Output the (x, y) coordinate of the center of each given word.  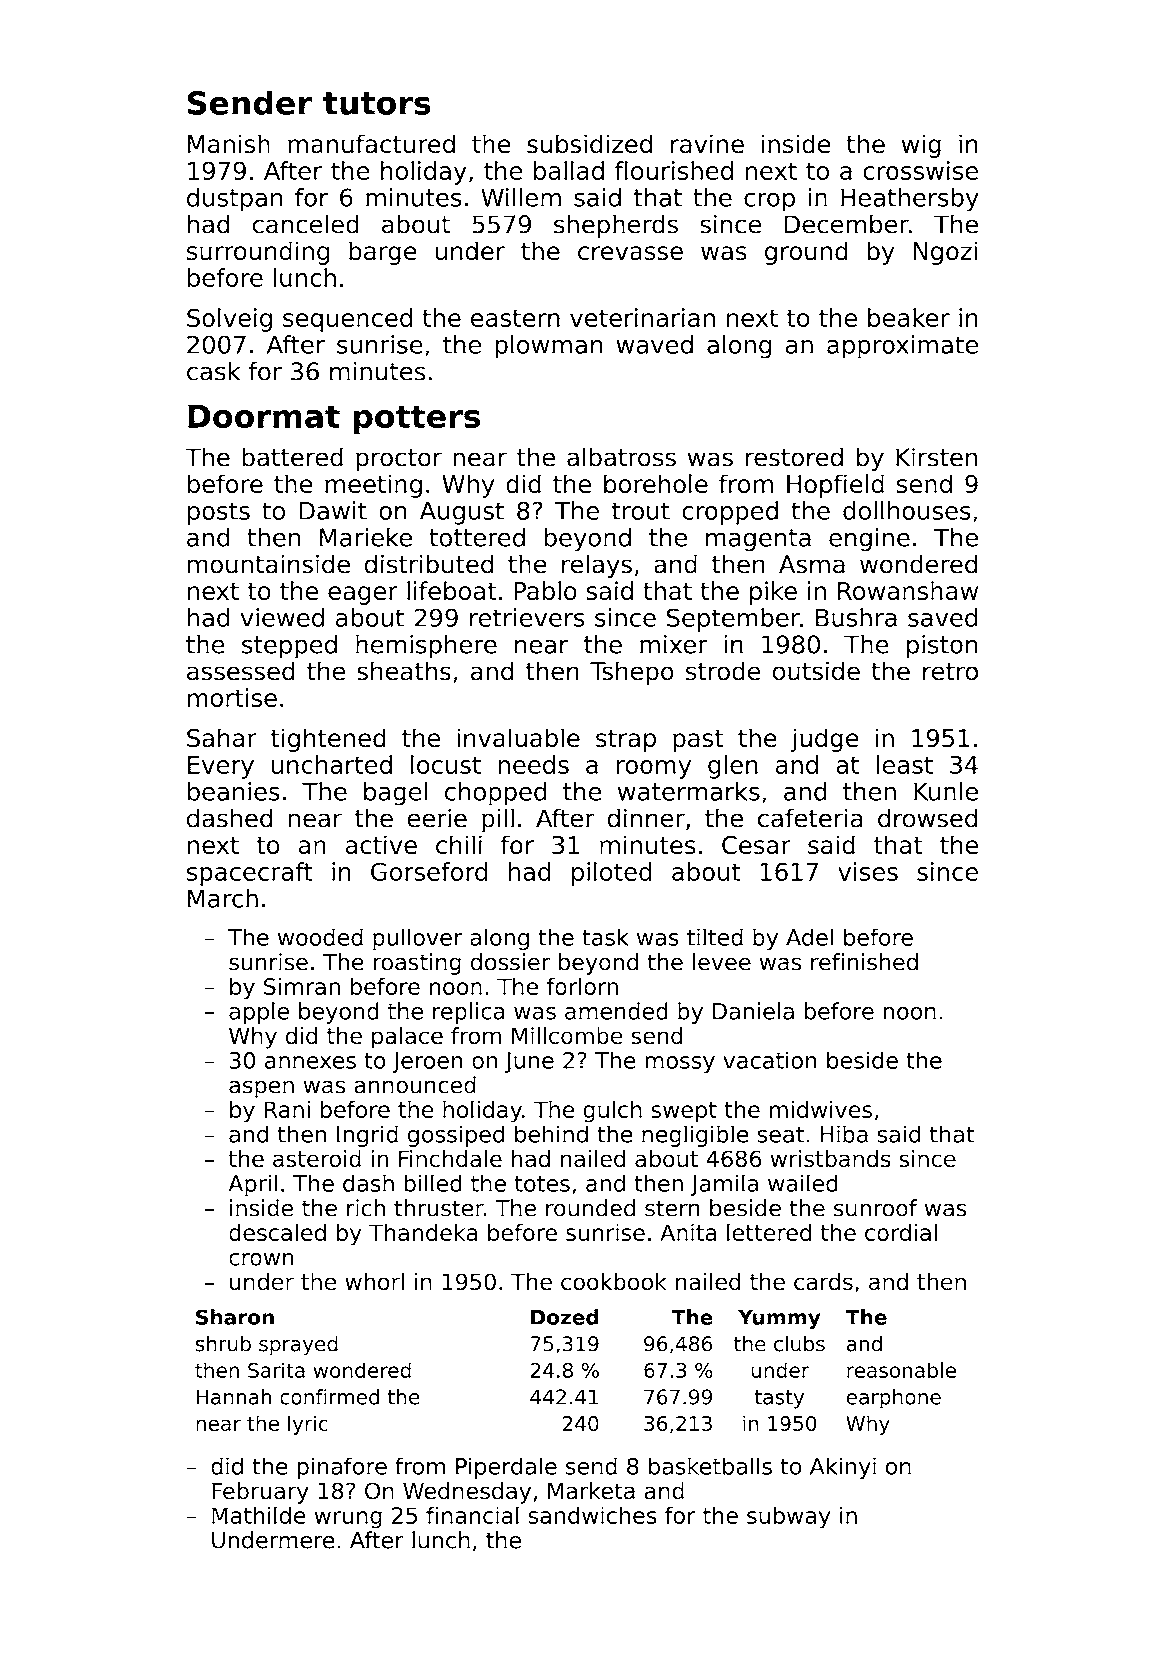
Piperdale (506, 1468)
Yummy (779, 1319)
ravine (707, 143)
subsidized (589, 143)
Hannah (234, 1397)
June (529, 1062)
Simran (302, 986)
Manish (229, 143)
